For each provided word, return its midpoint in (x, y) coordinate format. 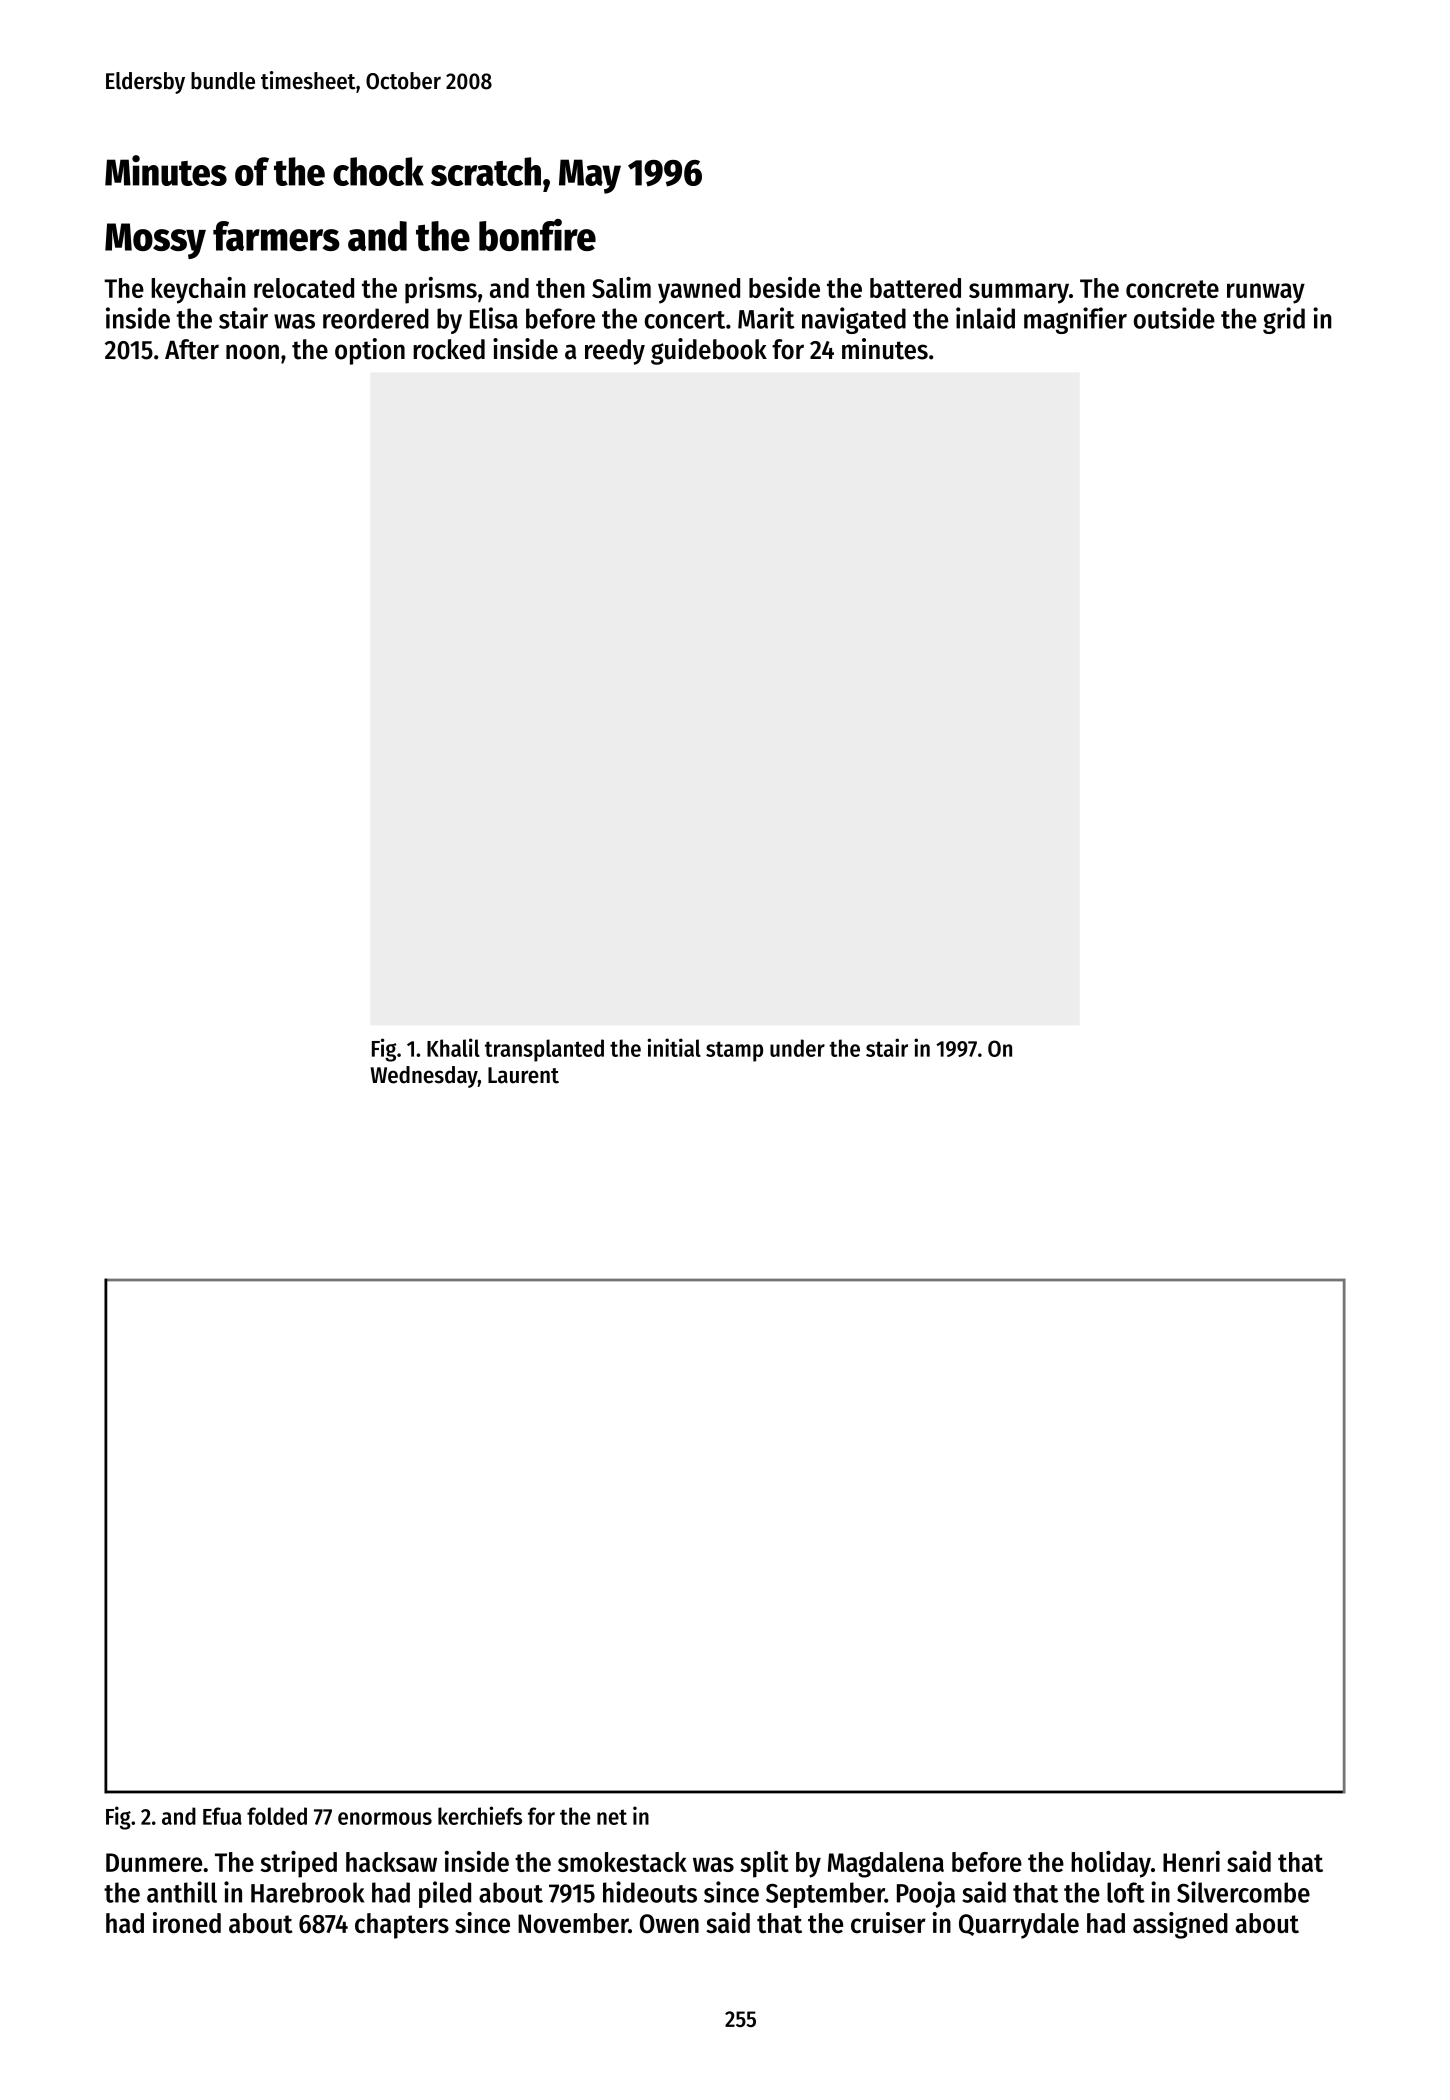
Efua (222, 1816)
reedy (615, 352)
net (612, 1817)
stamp (734, 1051)
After (192, 349)
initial (674, 1047)
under (797, 1048)
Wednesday (424, 1077)
